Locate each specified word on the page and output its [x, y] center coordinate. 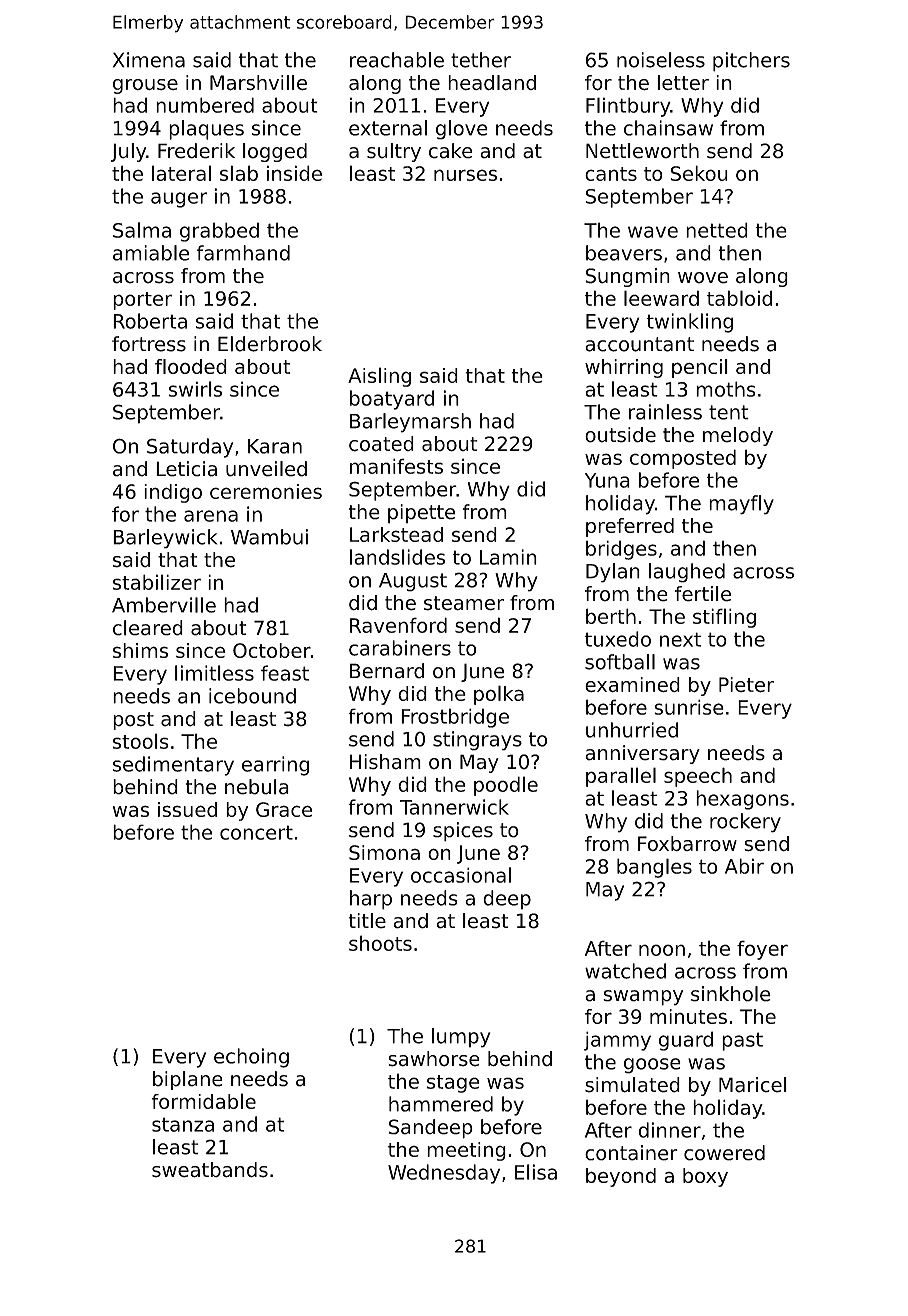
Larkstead [396, 534]
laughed [687, 573]
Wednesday [444, 1174]
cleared [148, 628]
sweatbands [210, 1170]
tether [481, 60]
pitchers [751, 62]
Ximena [149, 60]
